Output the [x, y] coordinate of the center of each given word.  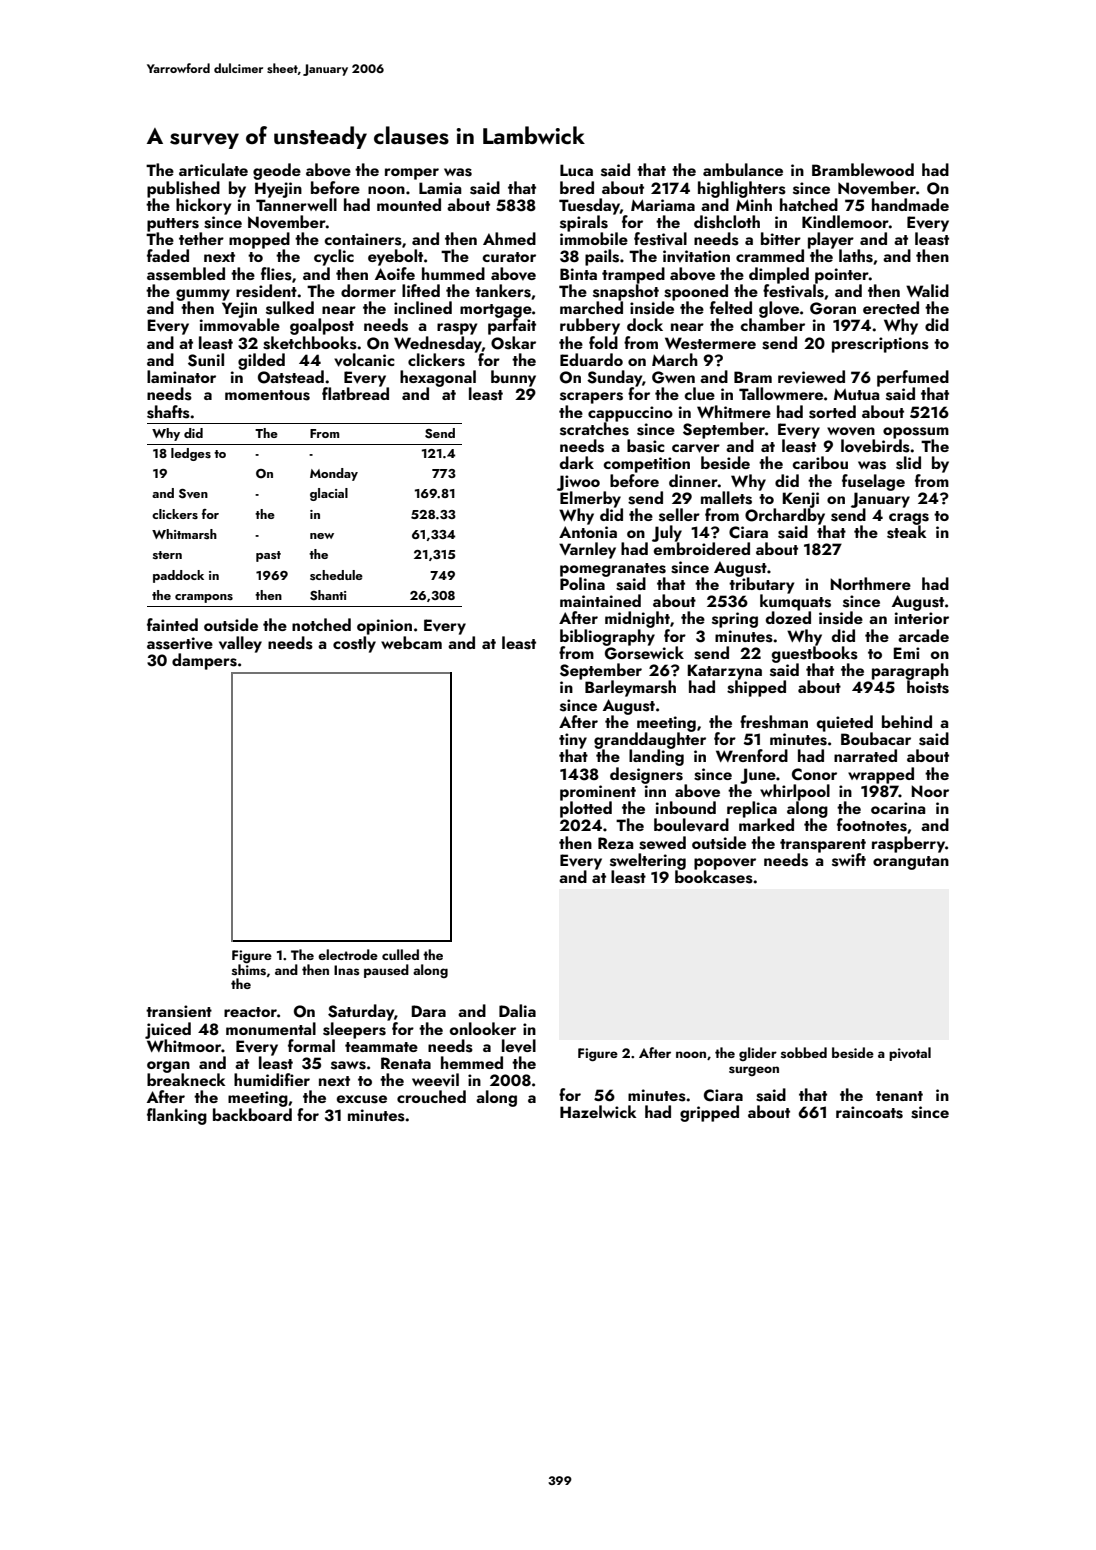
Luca [576, 170]
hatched [809, 204]
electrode [348, 954]
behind [907, 721]
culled [400, 954]
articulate [213, 169]
